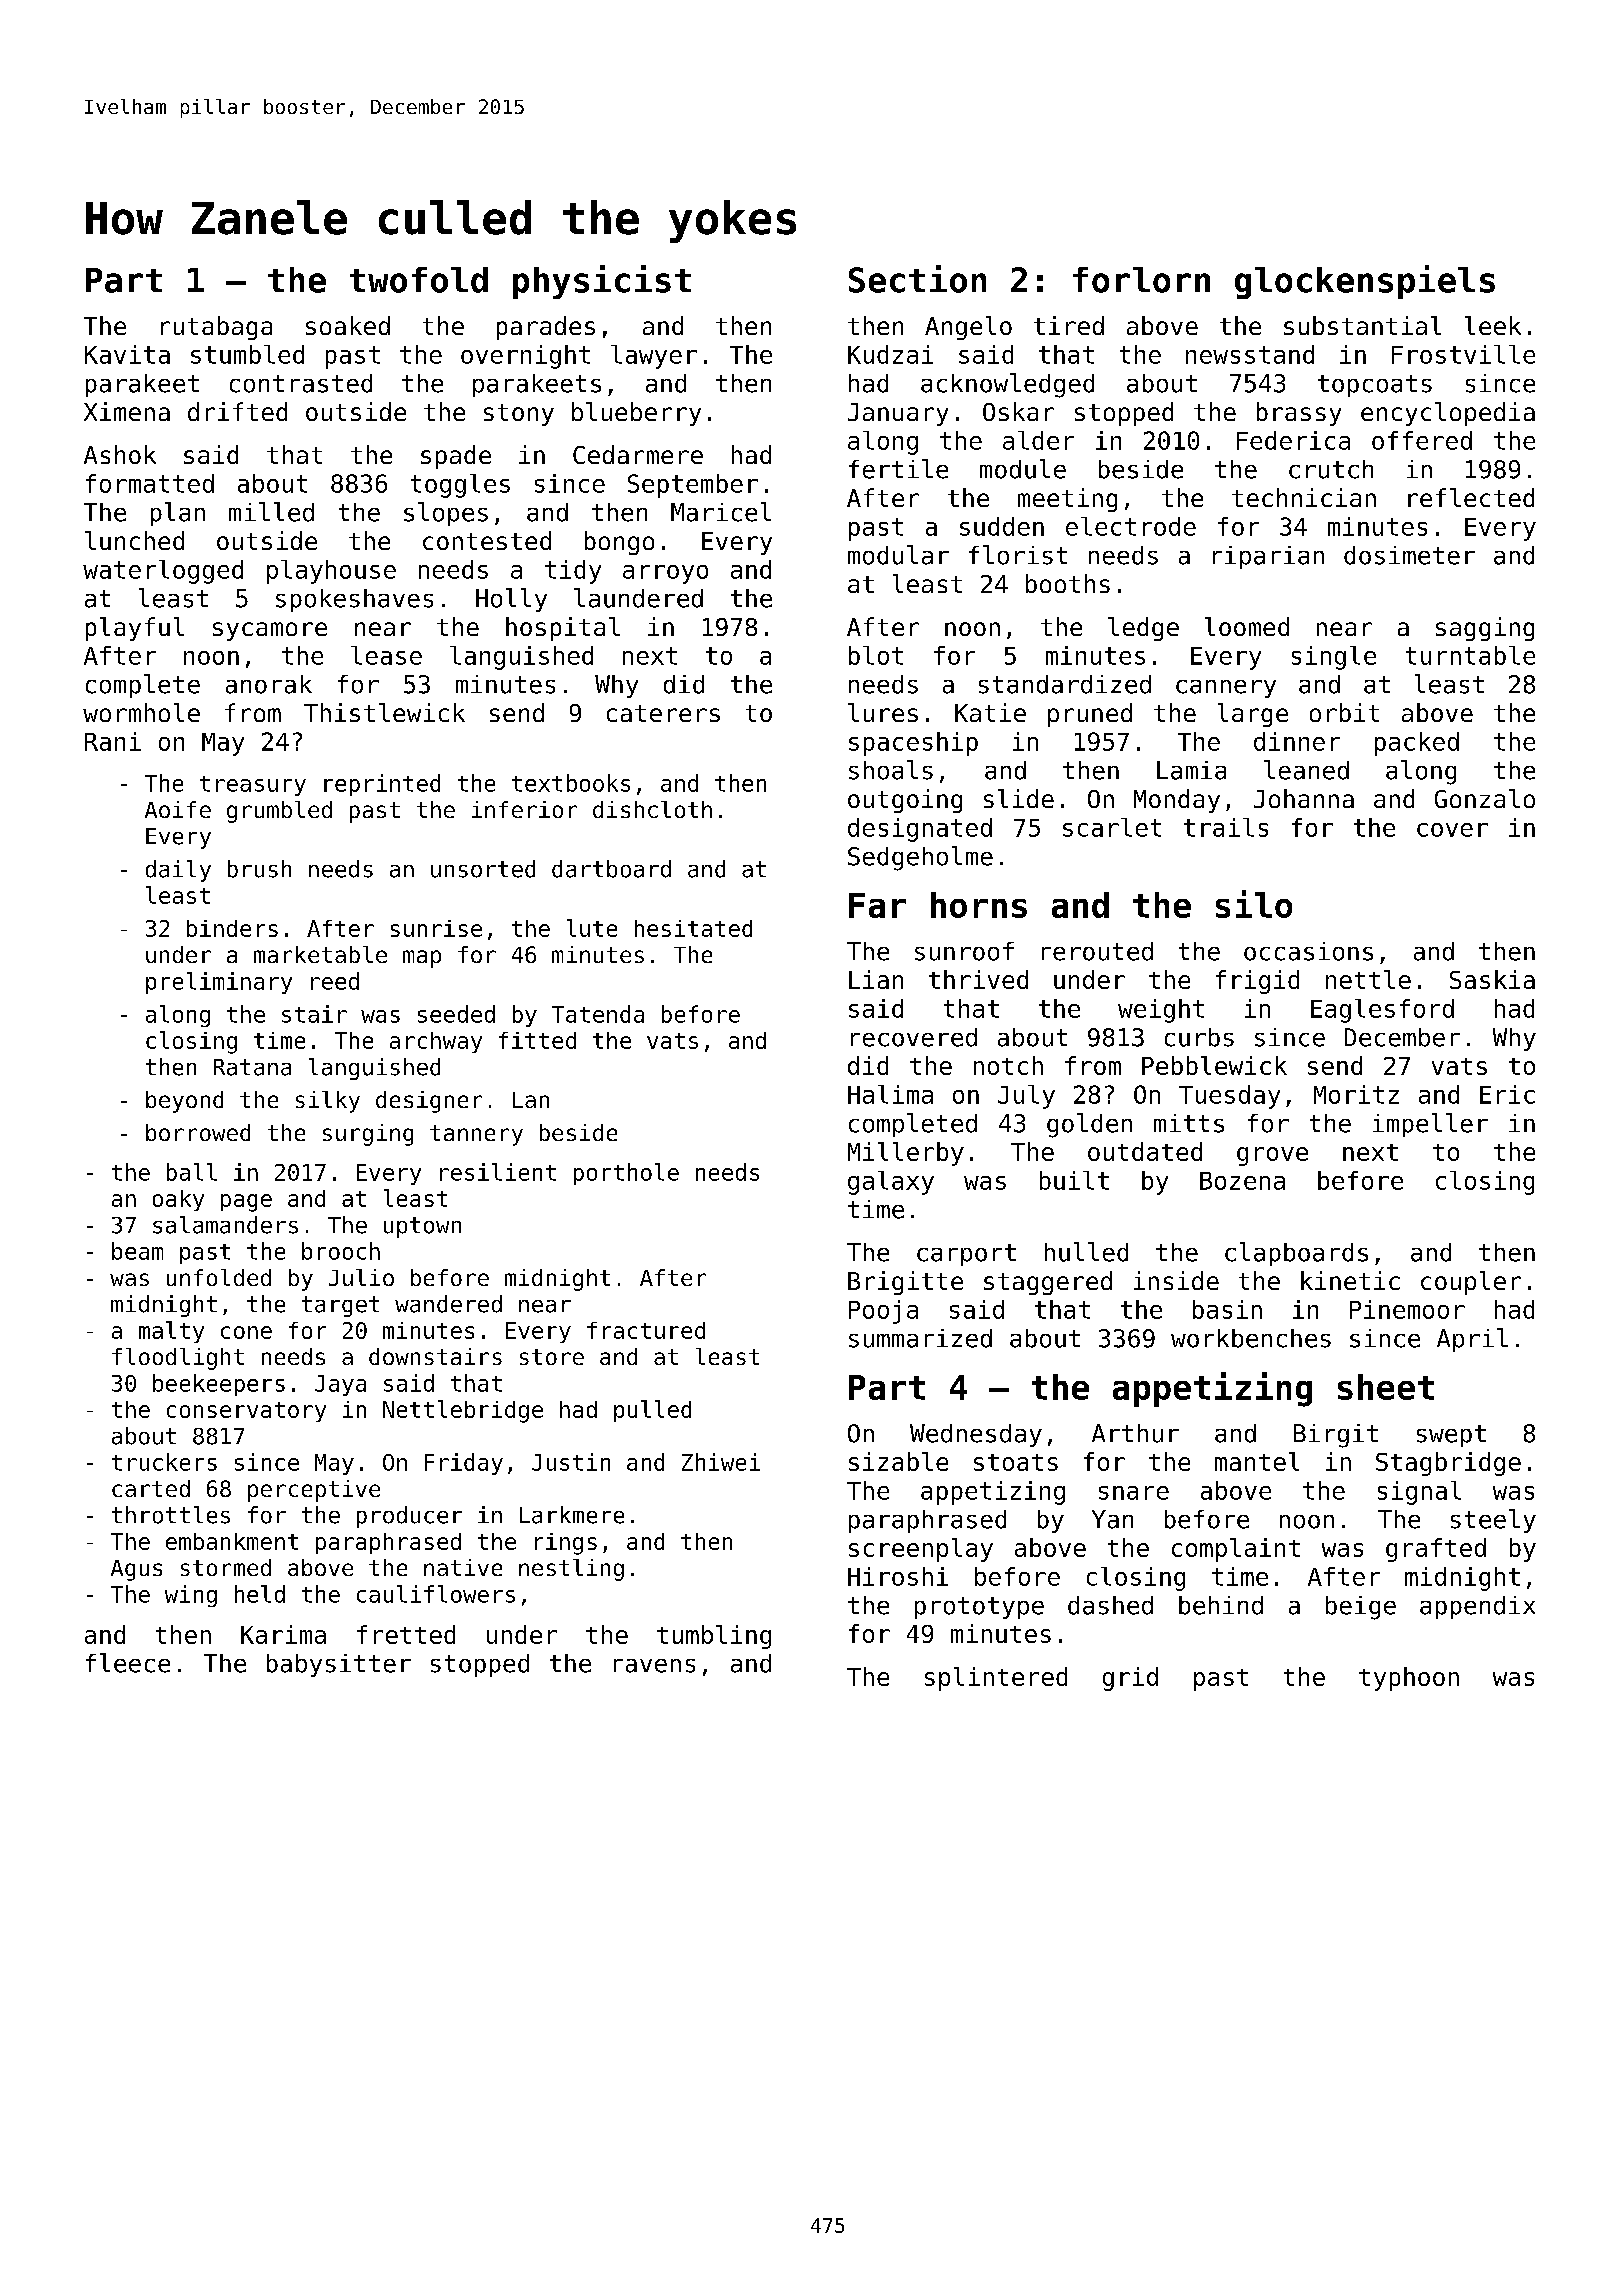  What do you see at coordinates (339, 1665) in the image?
I see `babysitter` at bounding box center [339, 1665].
